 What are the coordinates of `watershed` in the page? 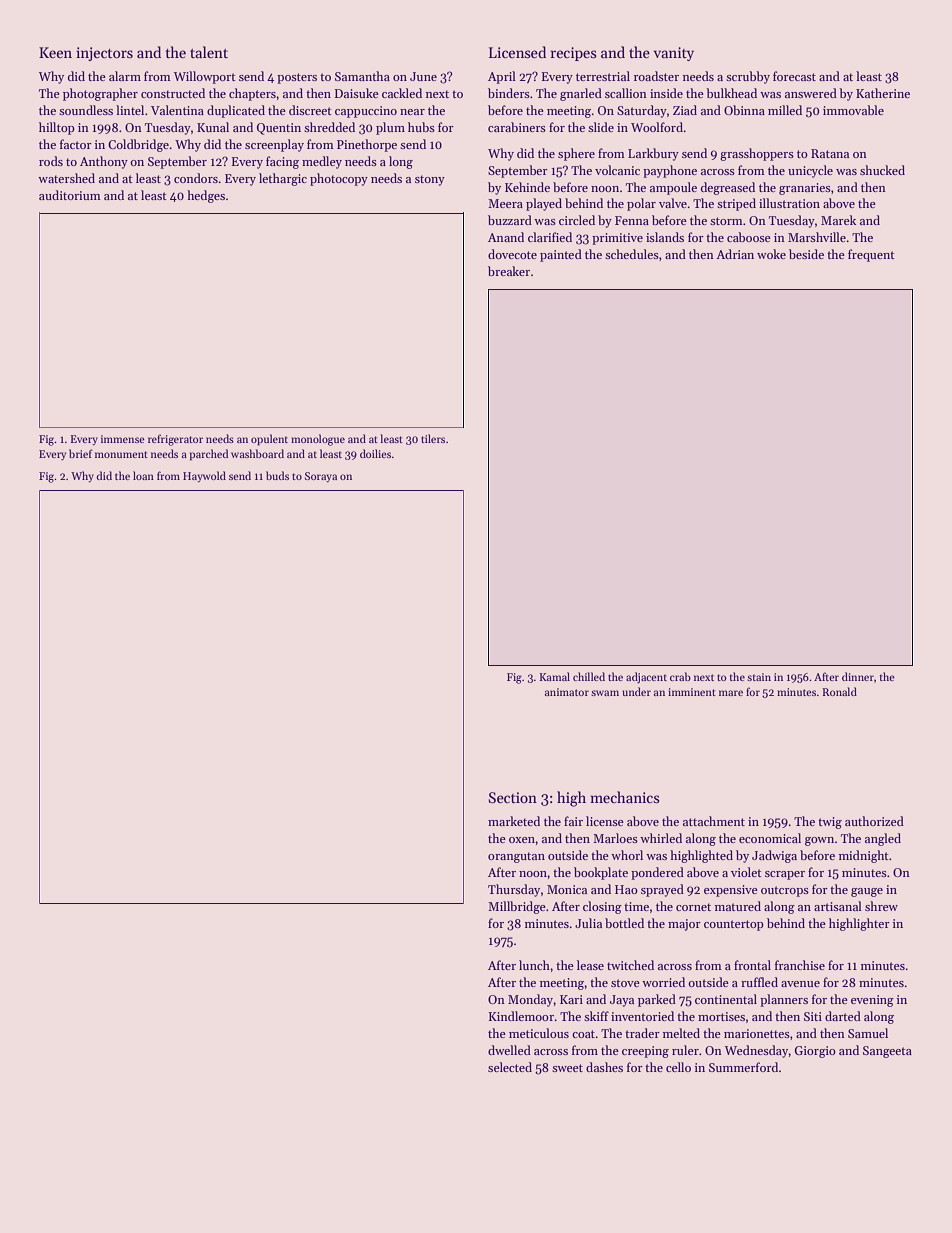 It's located at (66, 178).
